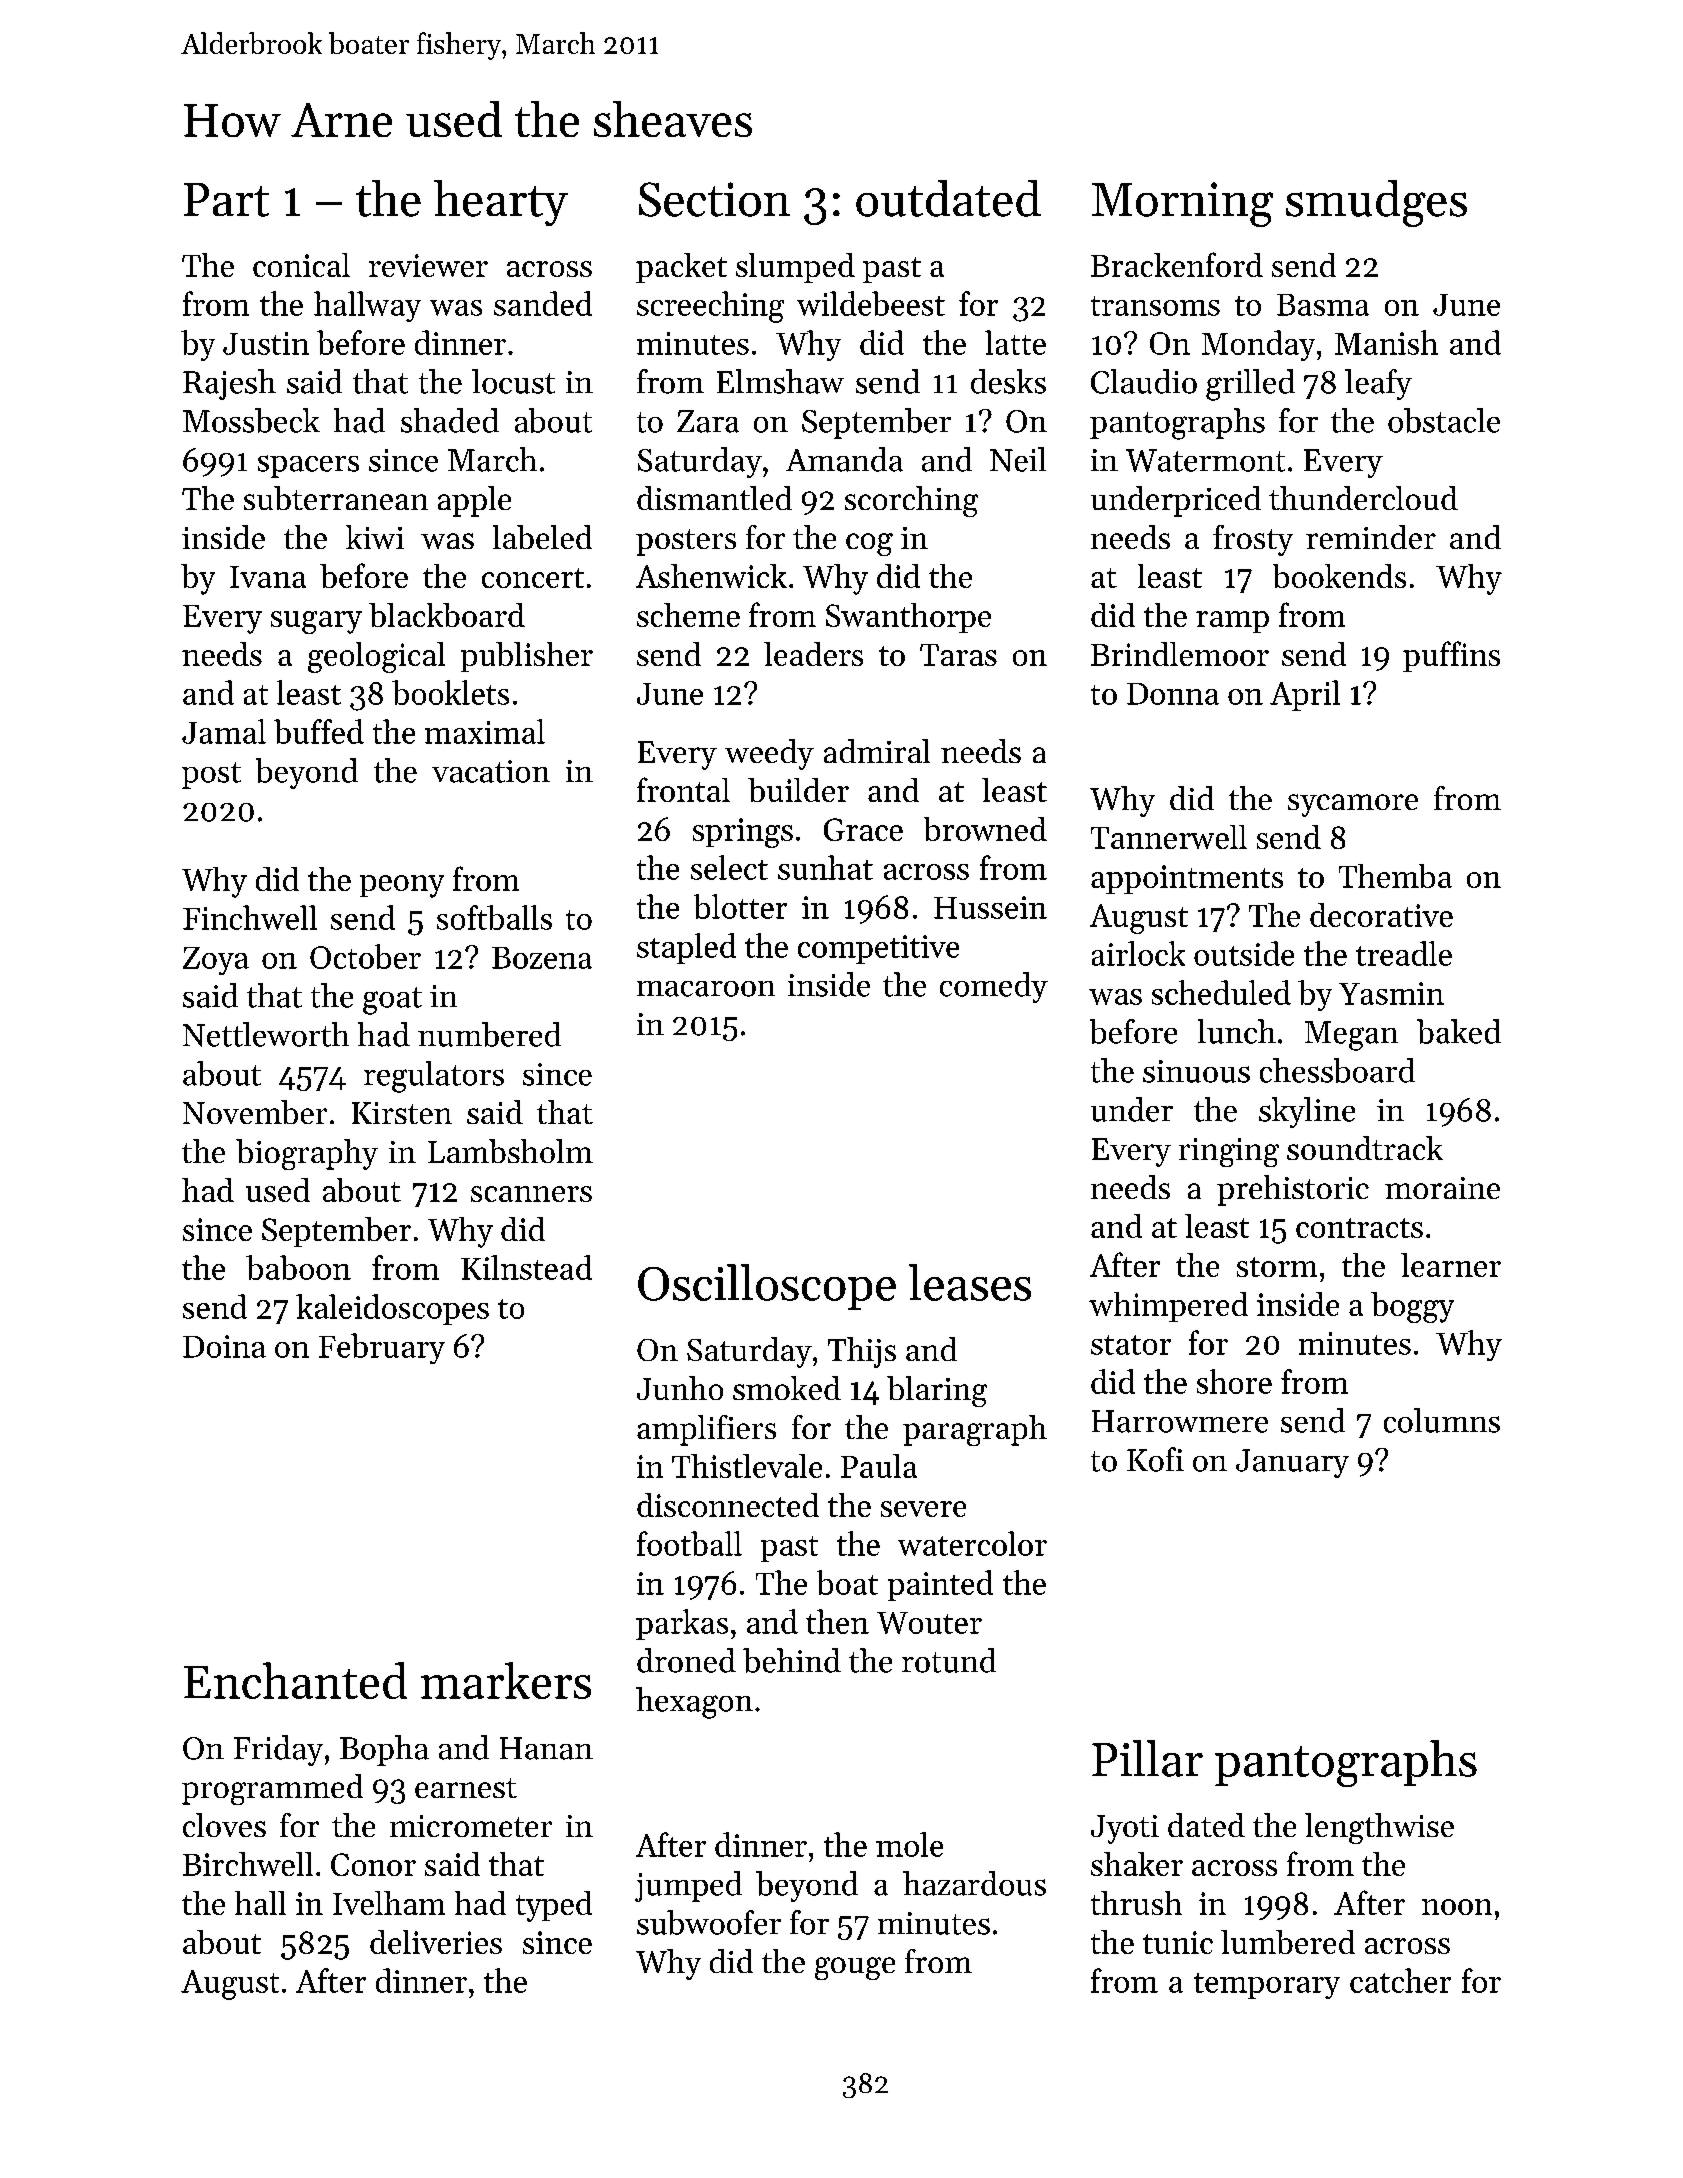 This image has height=2178, width=1683. What do you see at coordinates (1138, 953) in the image?
I see `airlock` at bounding box center [1138, 953].
